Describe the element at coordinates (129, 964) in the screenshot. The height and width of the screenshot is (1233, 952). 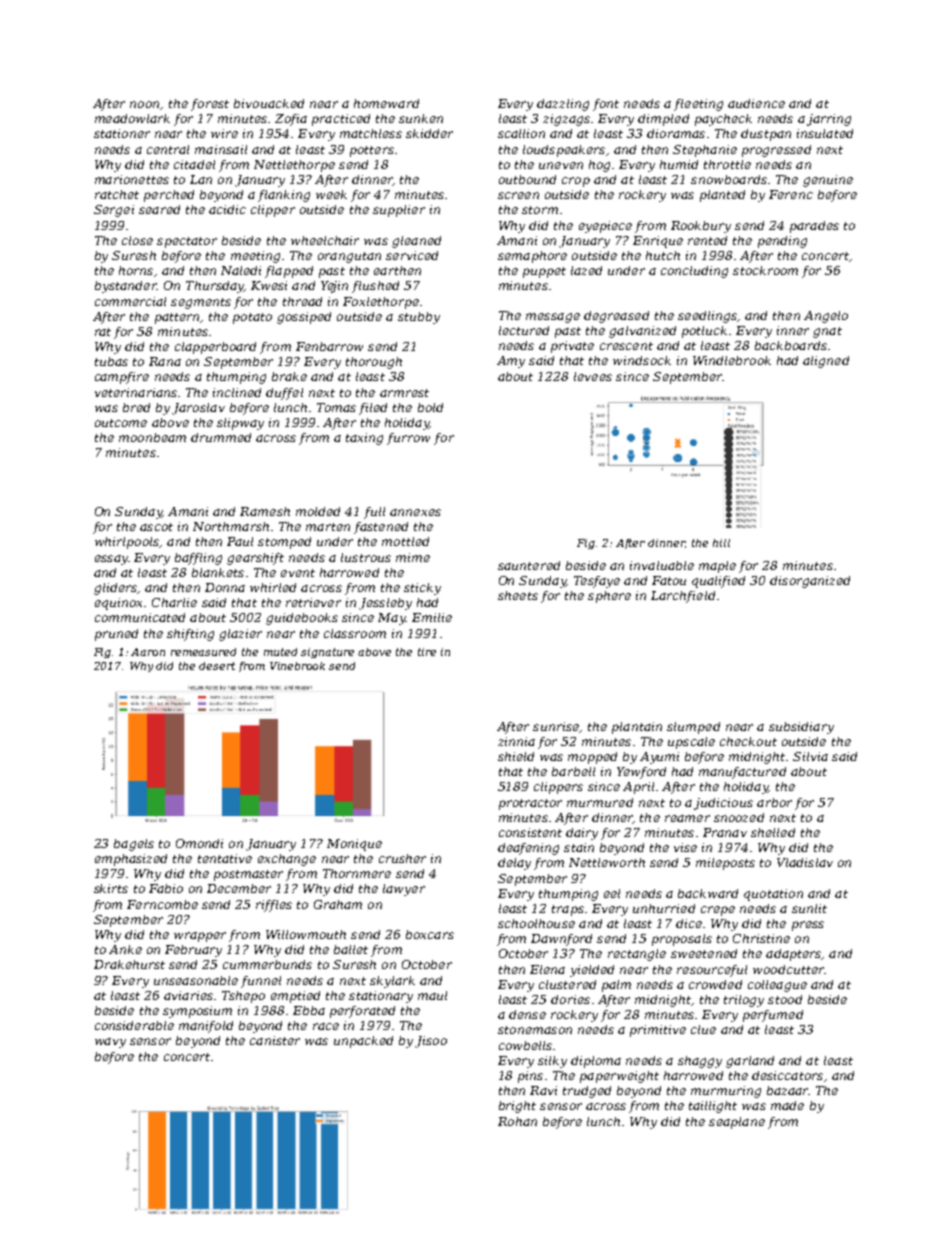
I see `Drakehurst` at that location.
